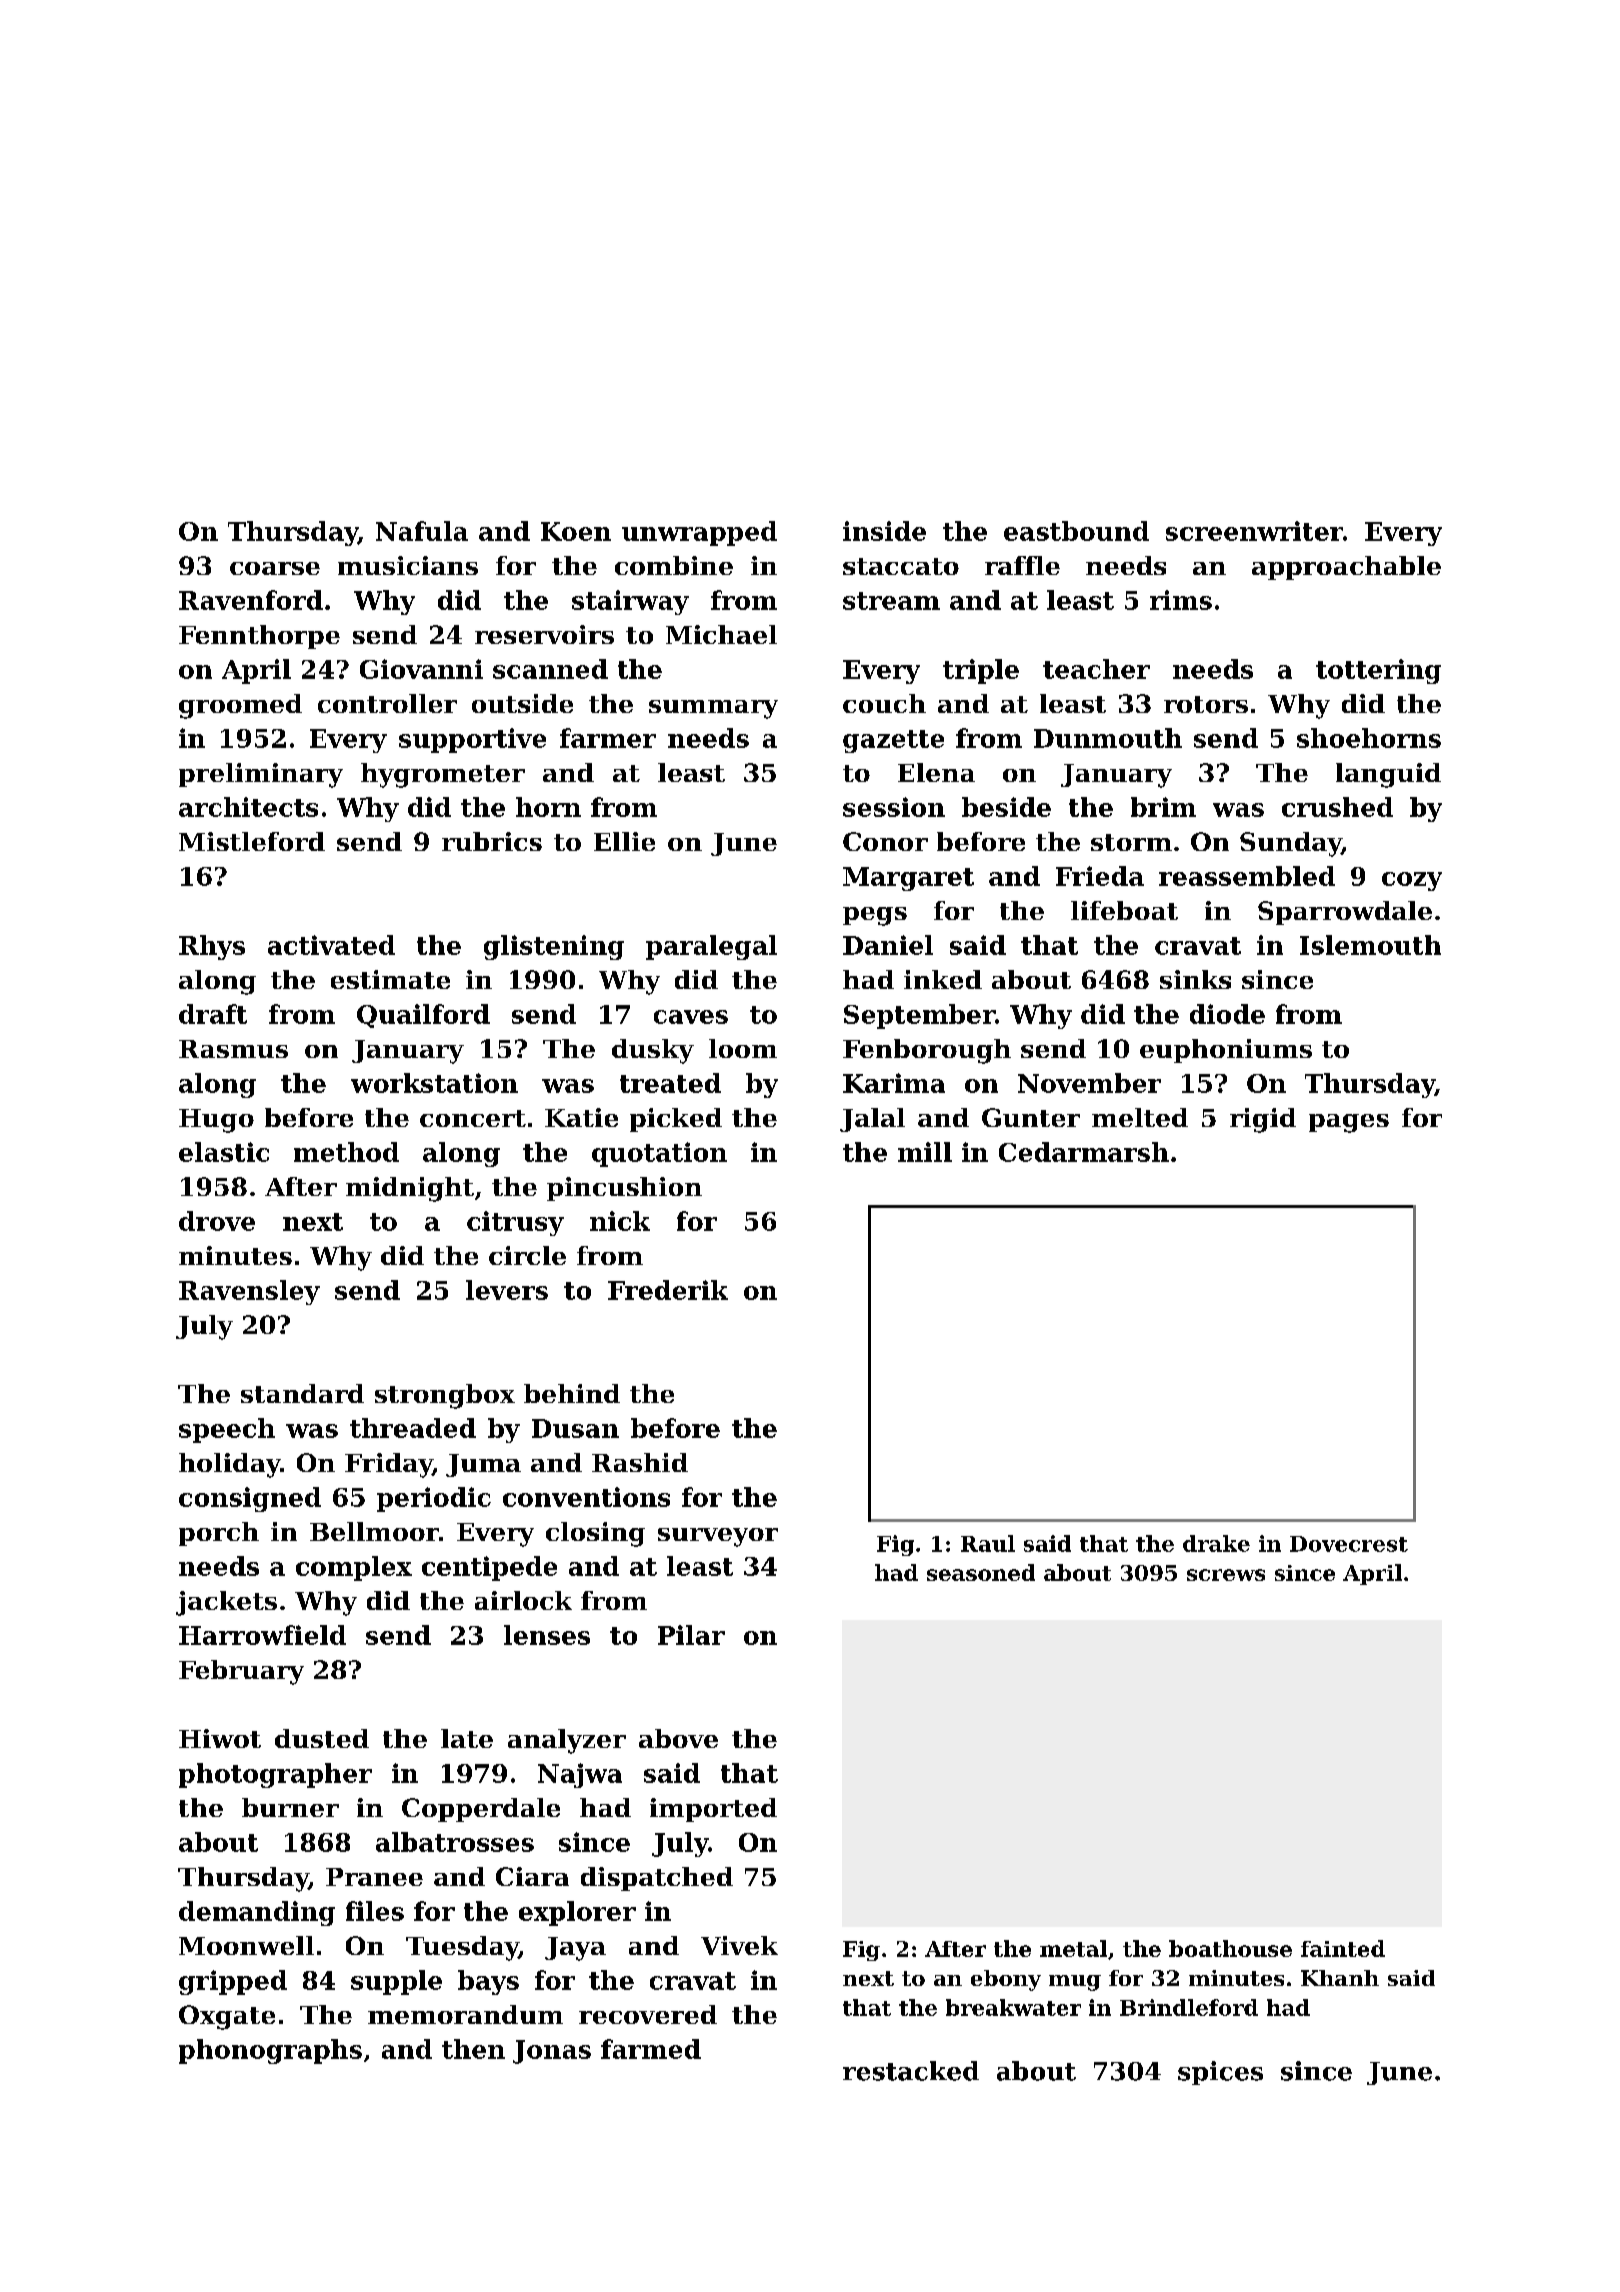  Describe the element at coordinates (884, 531) in the image. I see `inside` at that location.
